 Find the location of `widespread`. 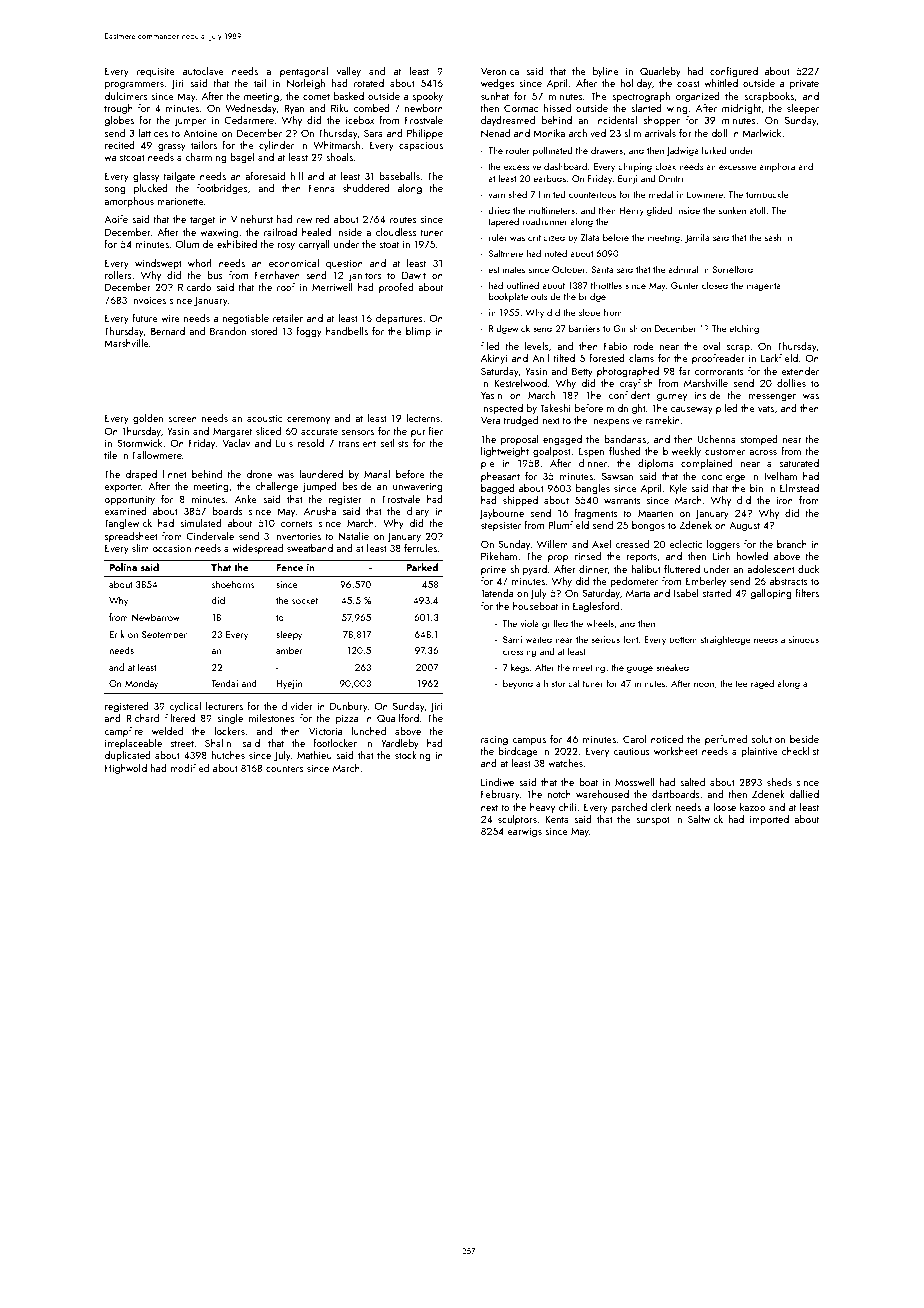

widespread is located at coordinates (257, 549).
